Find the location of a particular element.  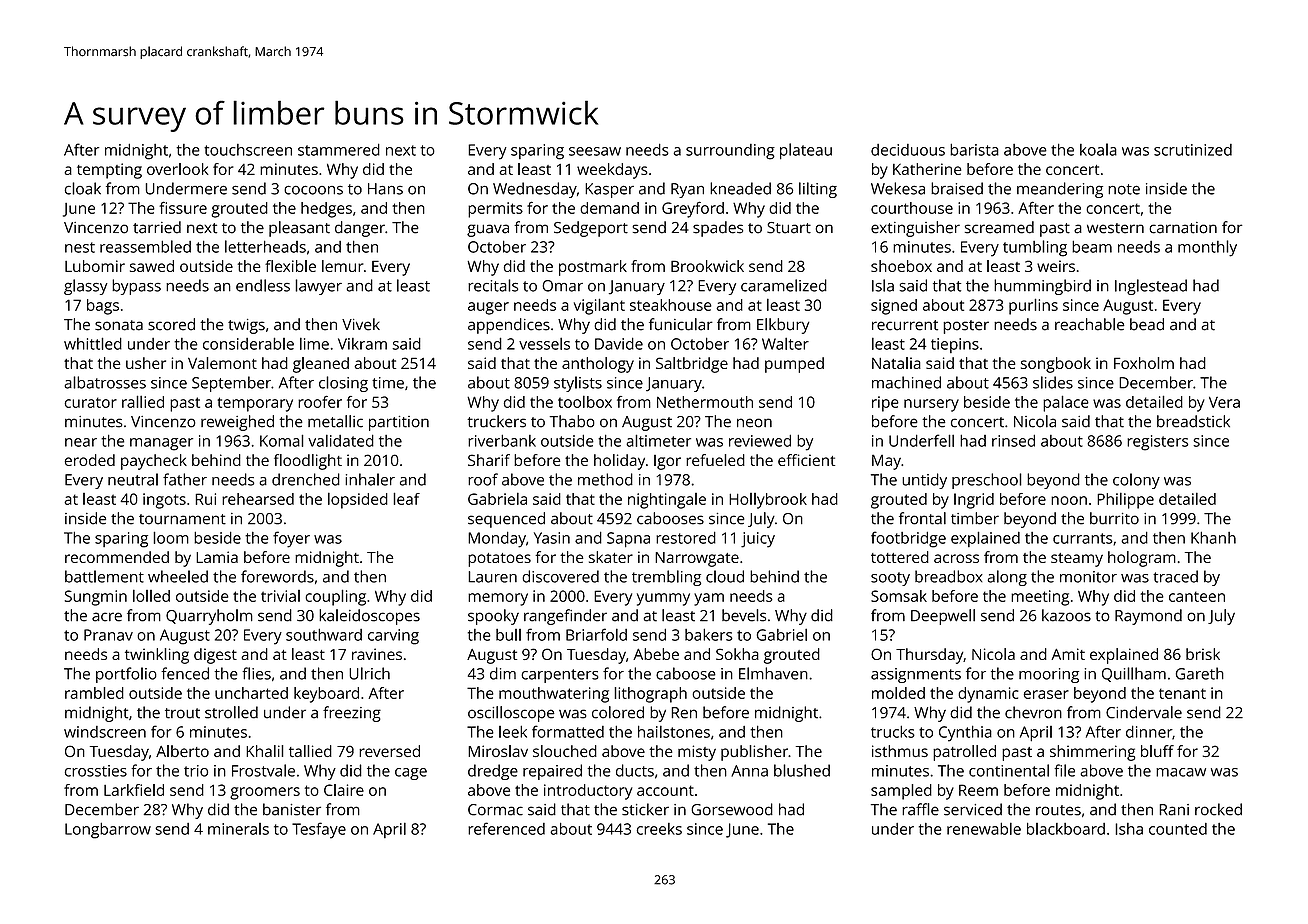

Sokha is located at coordinates (737, 654).
